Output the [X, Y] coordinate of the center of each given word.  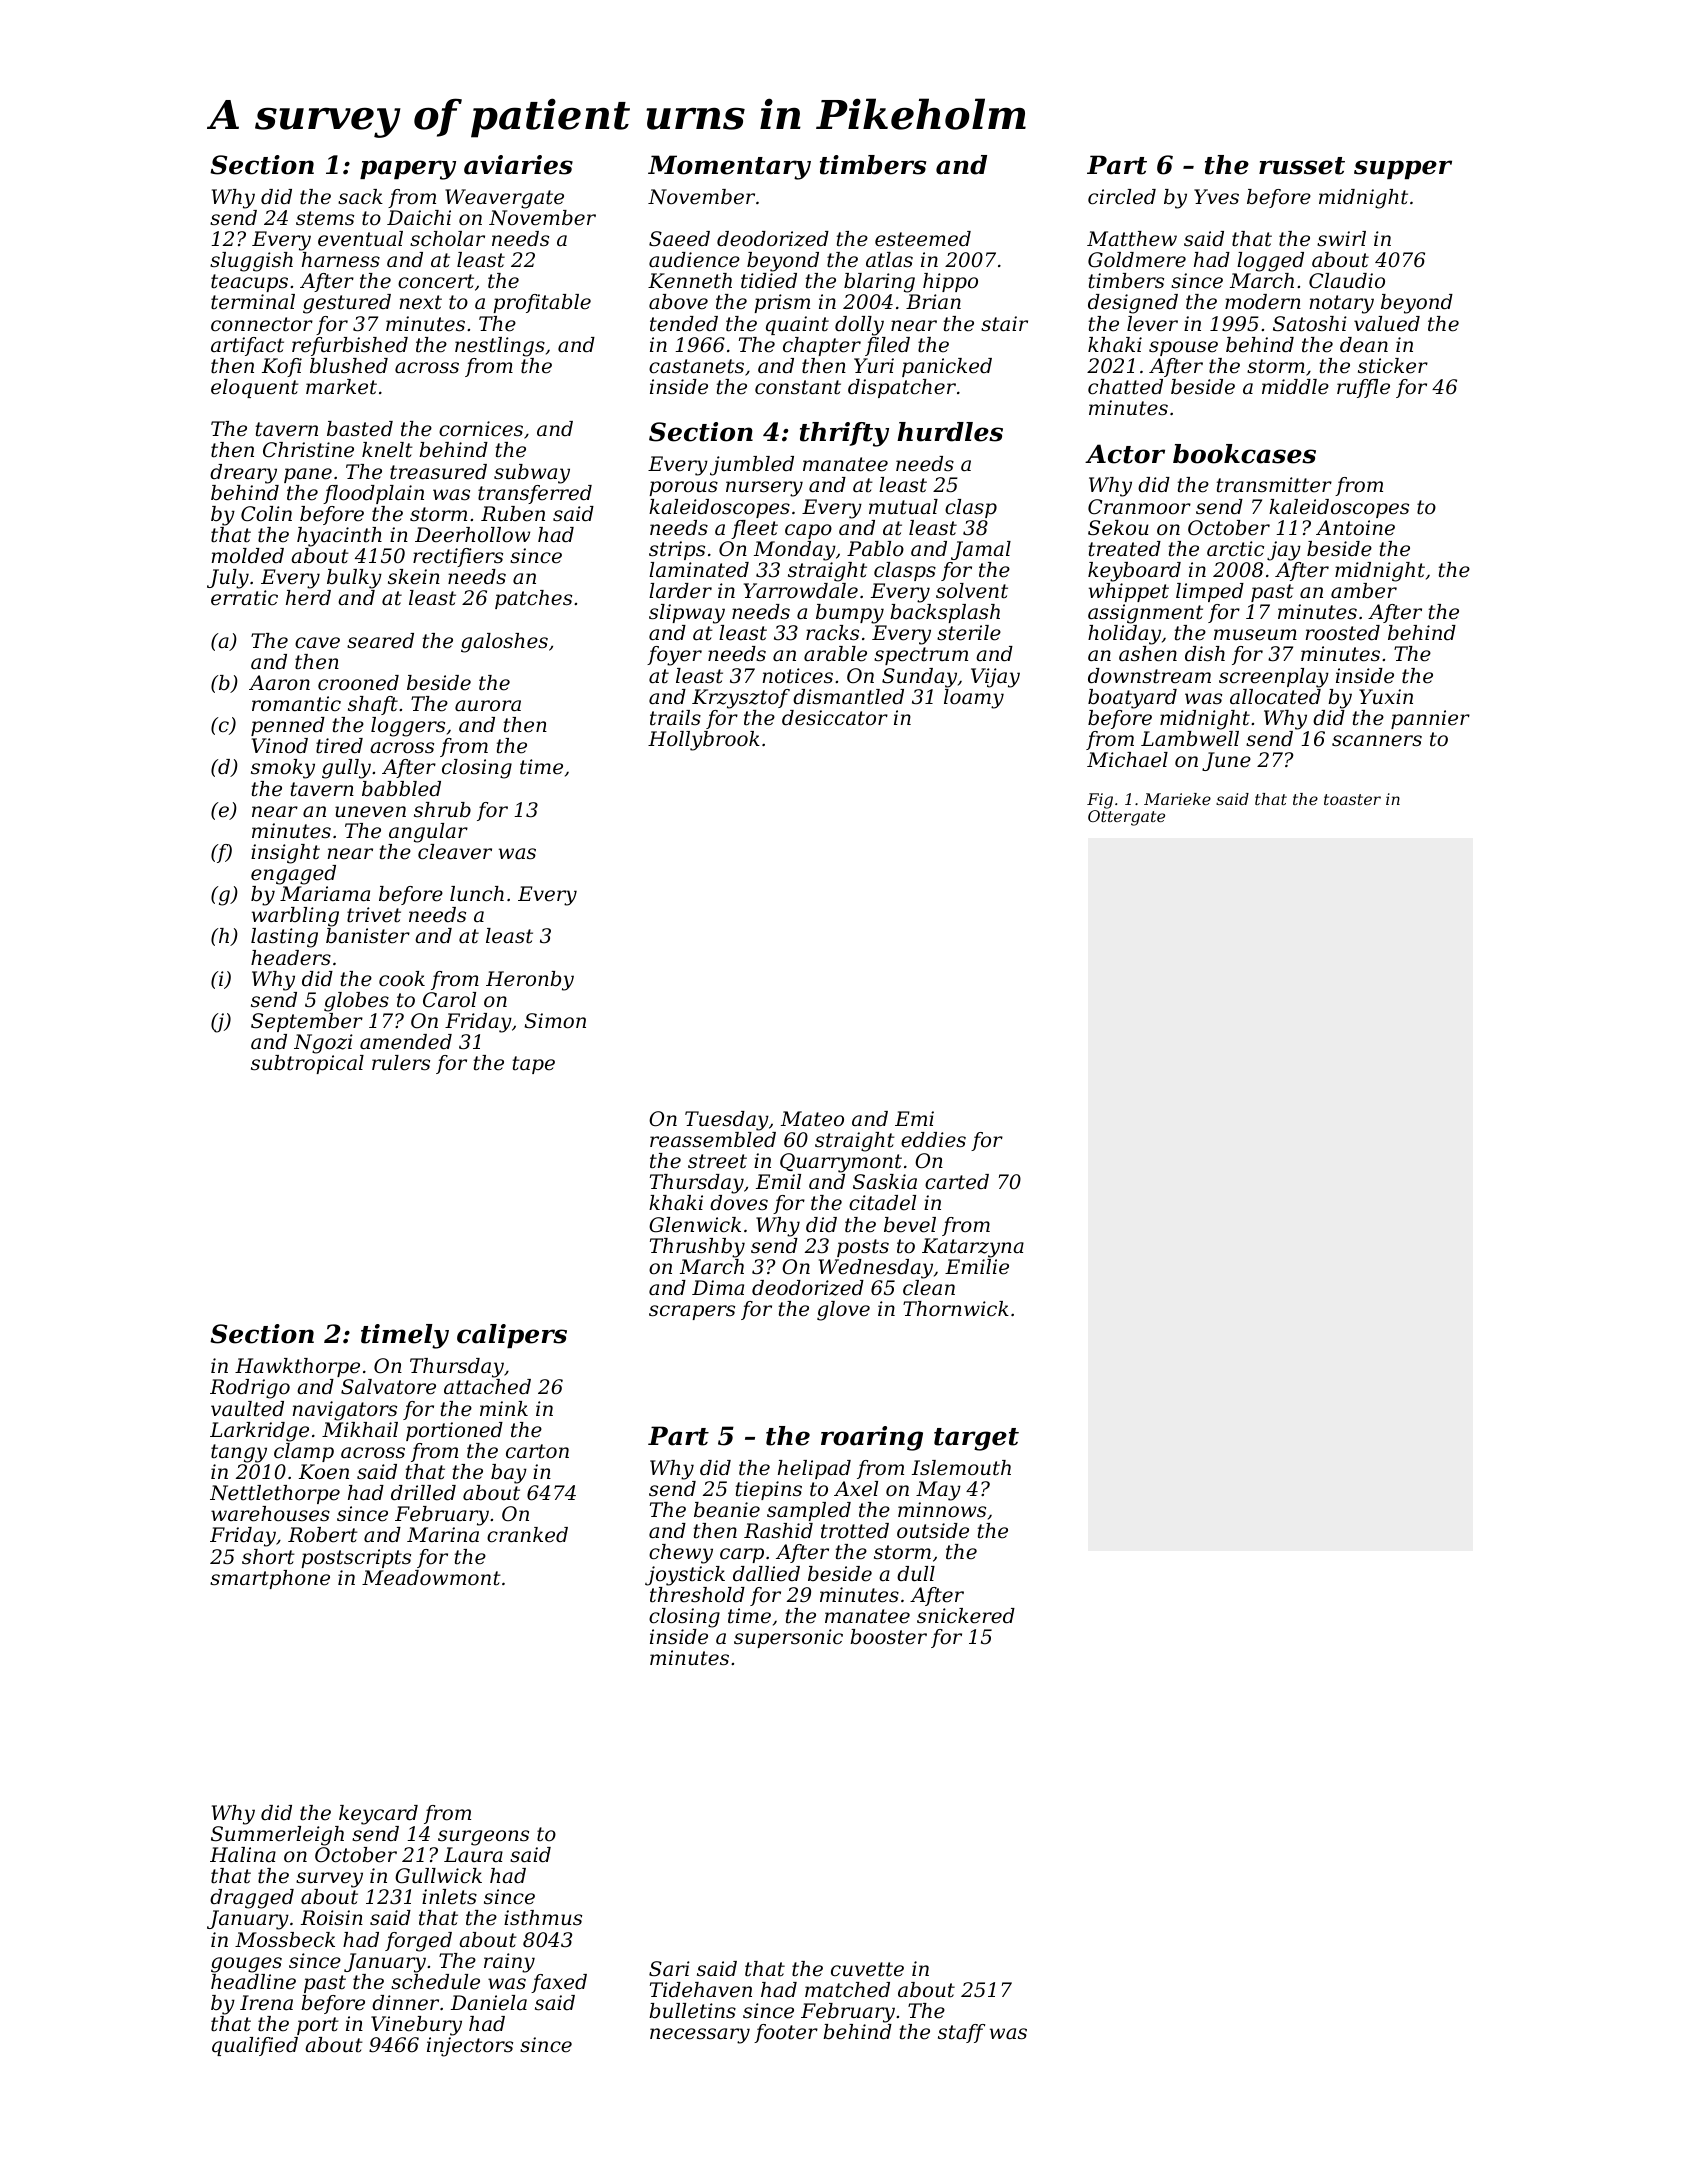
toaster [1352, 799]
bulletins [692, 2011]
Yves [1216, 197]
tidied [769, 281]
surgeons [483, 1838]
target [976, 1439]
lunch [477, 894]
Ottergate [1126, 818]
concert [436, 281]
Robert [323, 1535]
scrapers [692, 1312]
